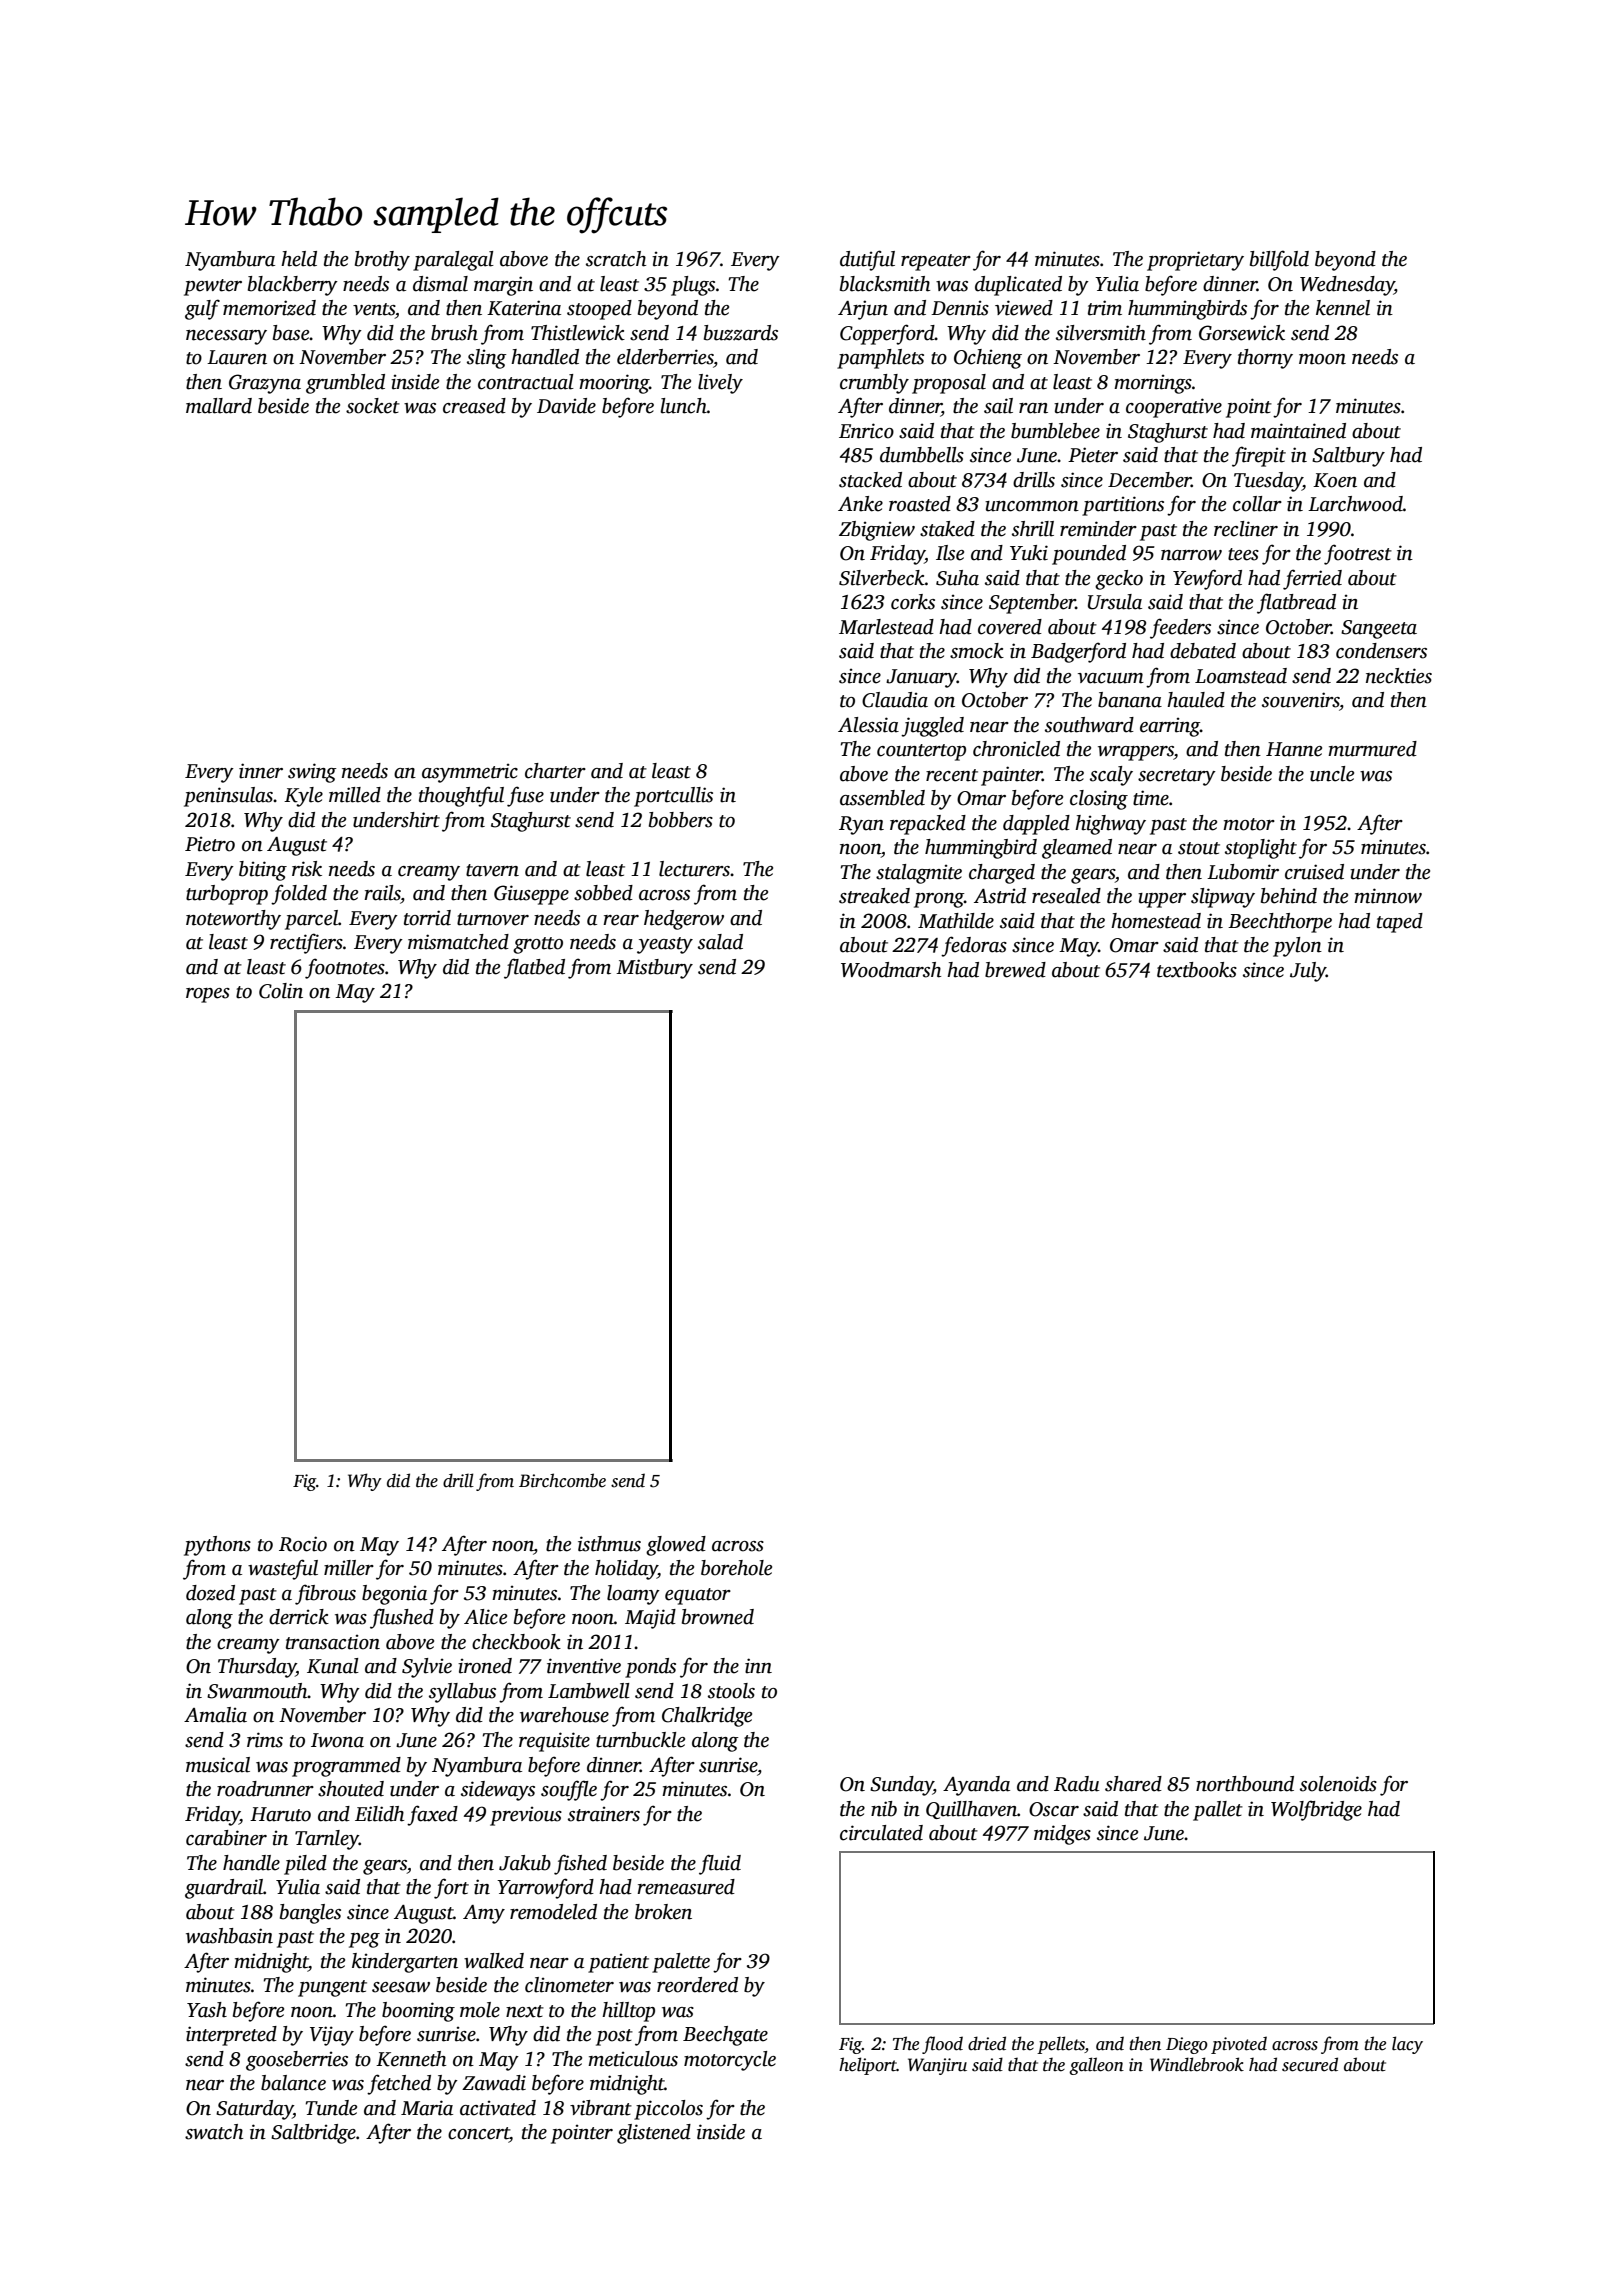  What do you see at coordinates (1218, 1811) in the image?
I see `pallet` at bounding box center [1218, 1811].
